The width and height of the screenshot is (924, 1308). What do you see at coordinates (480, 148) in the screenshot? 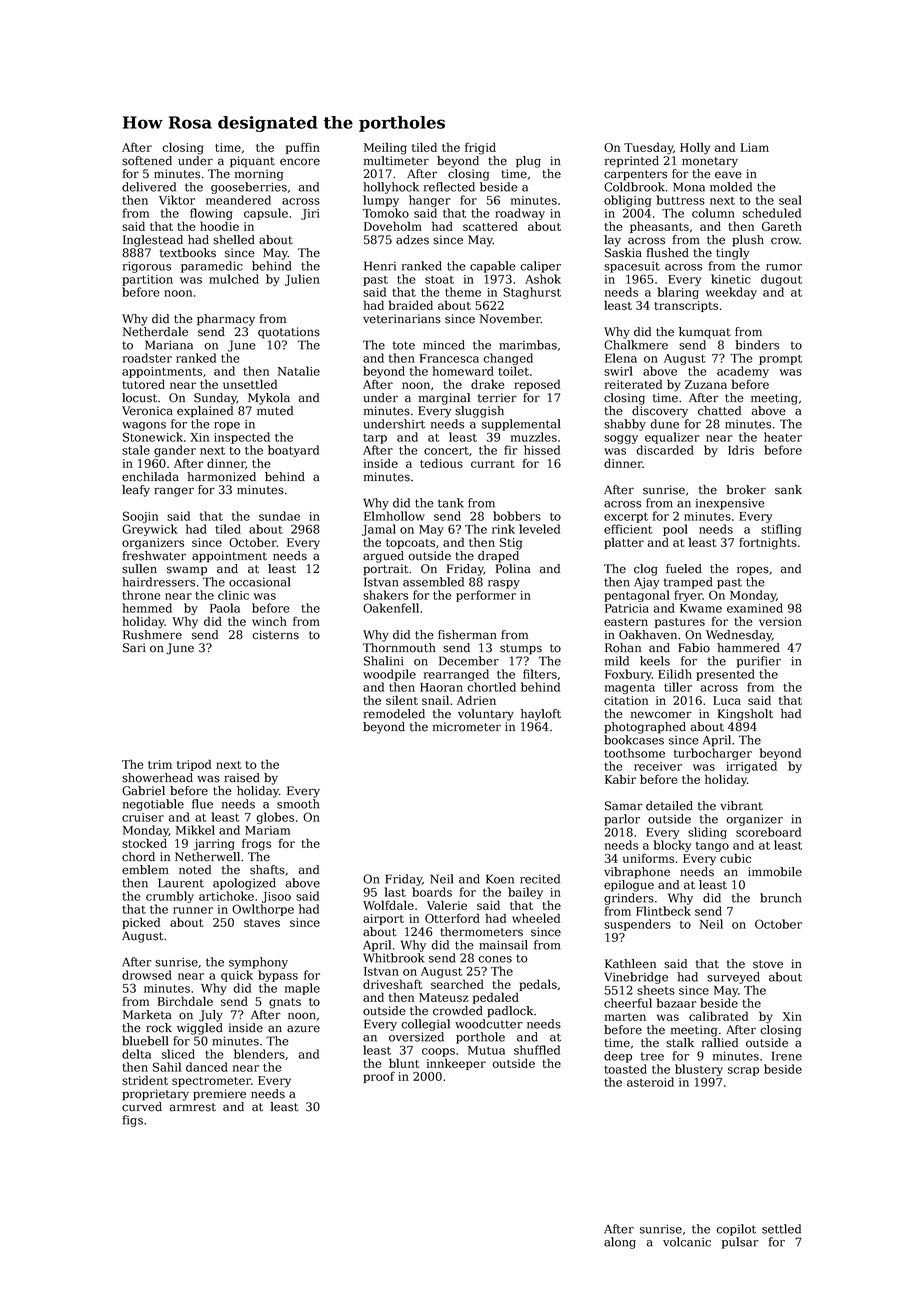
I see `frigid` at bounding box center [480, 148].
